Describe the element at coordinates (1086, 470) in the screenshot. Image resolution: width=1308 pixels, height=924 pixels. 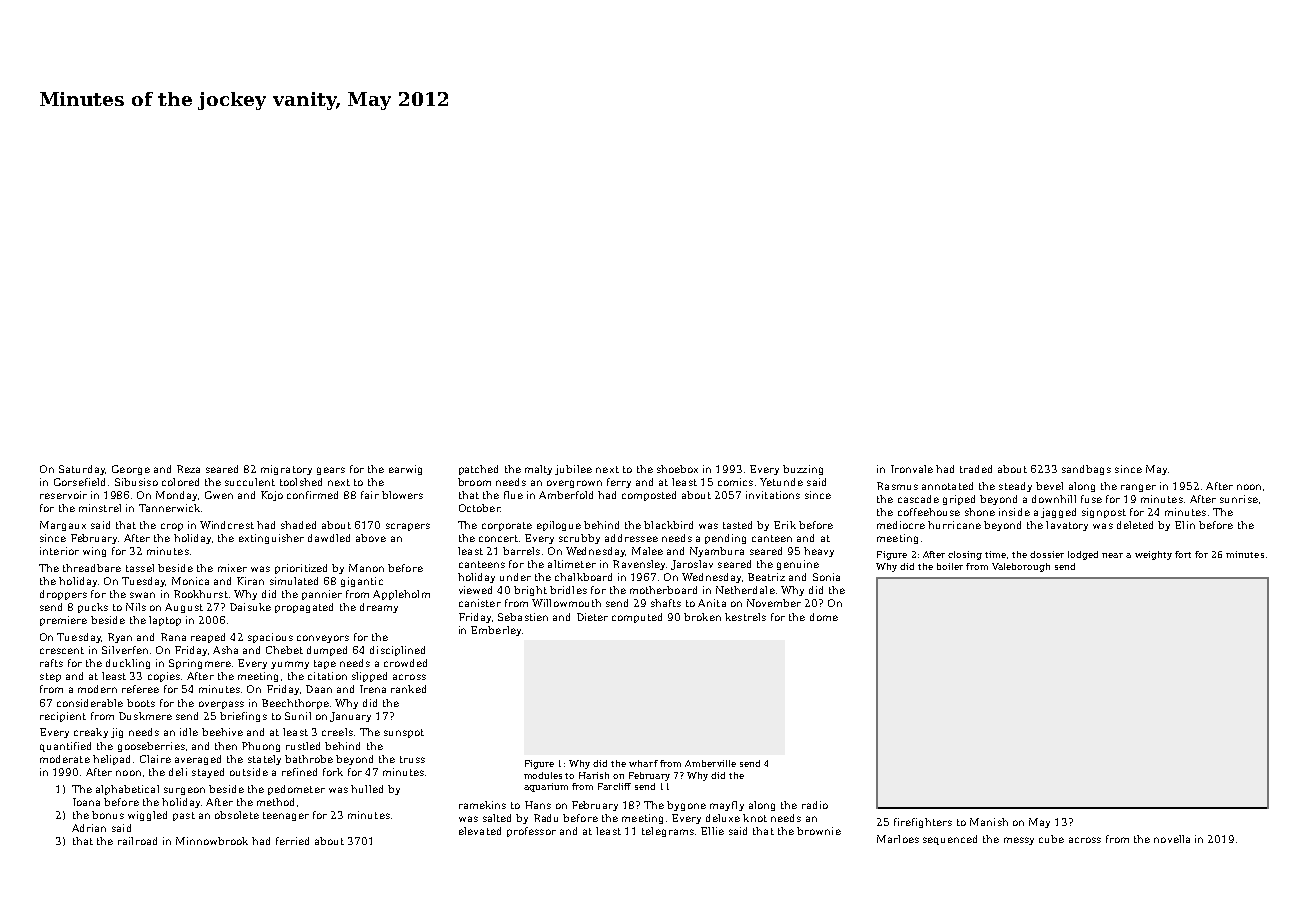
I see `sandbags` at that location.
